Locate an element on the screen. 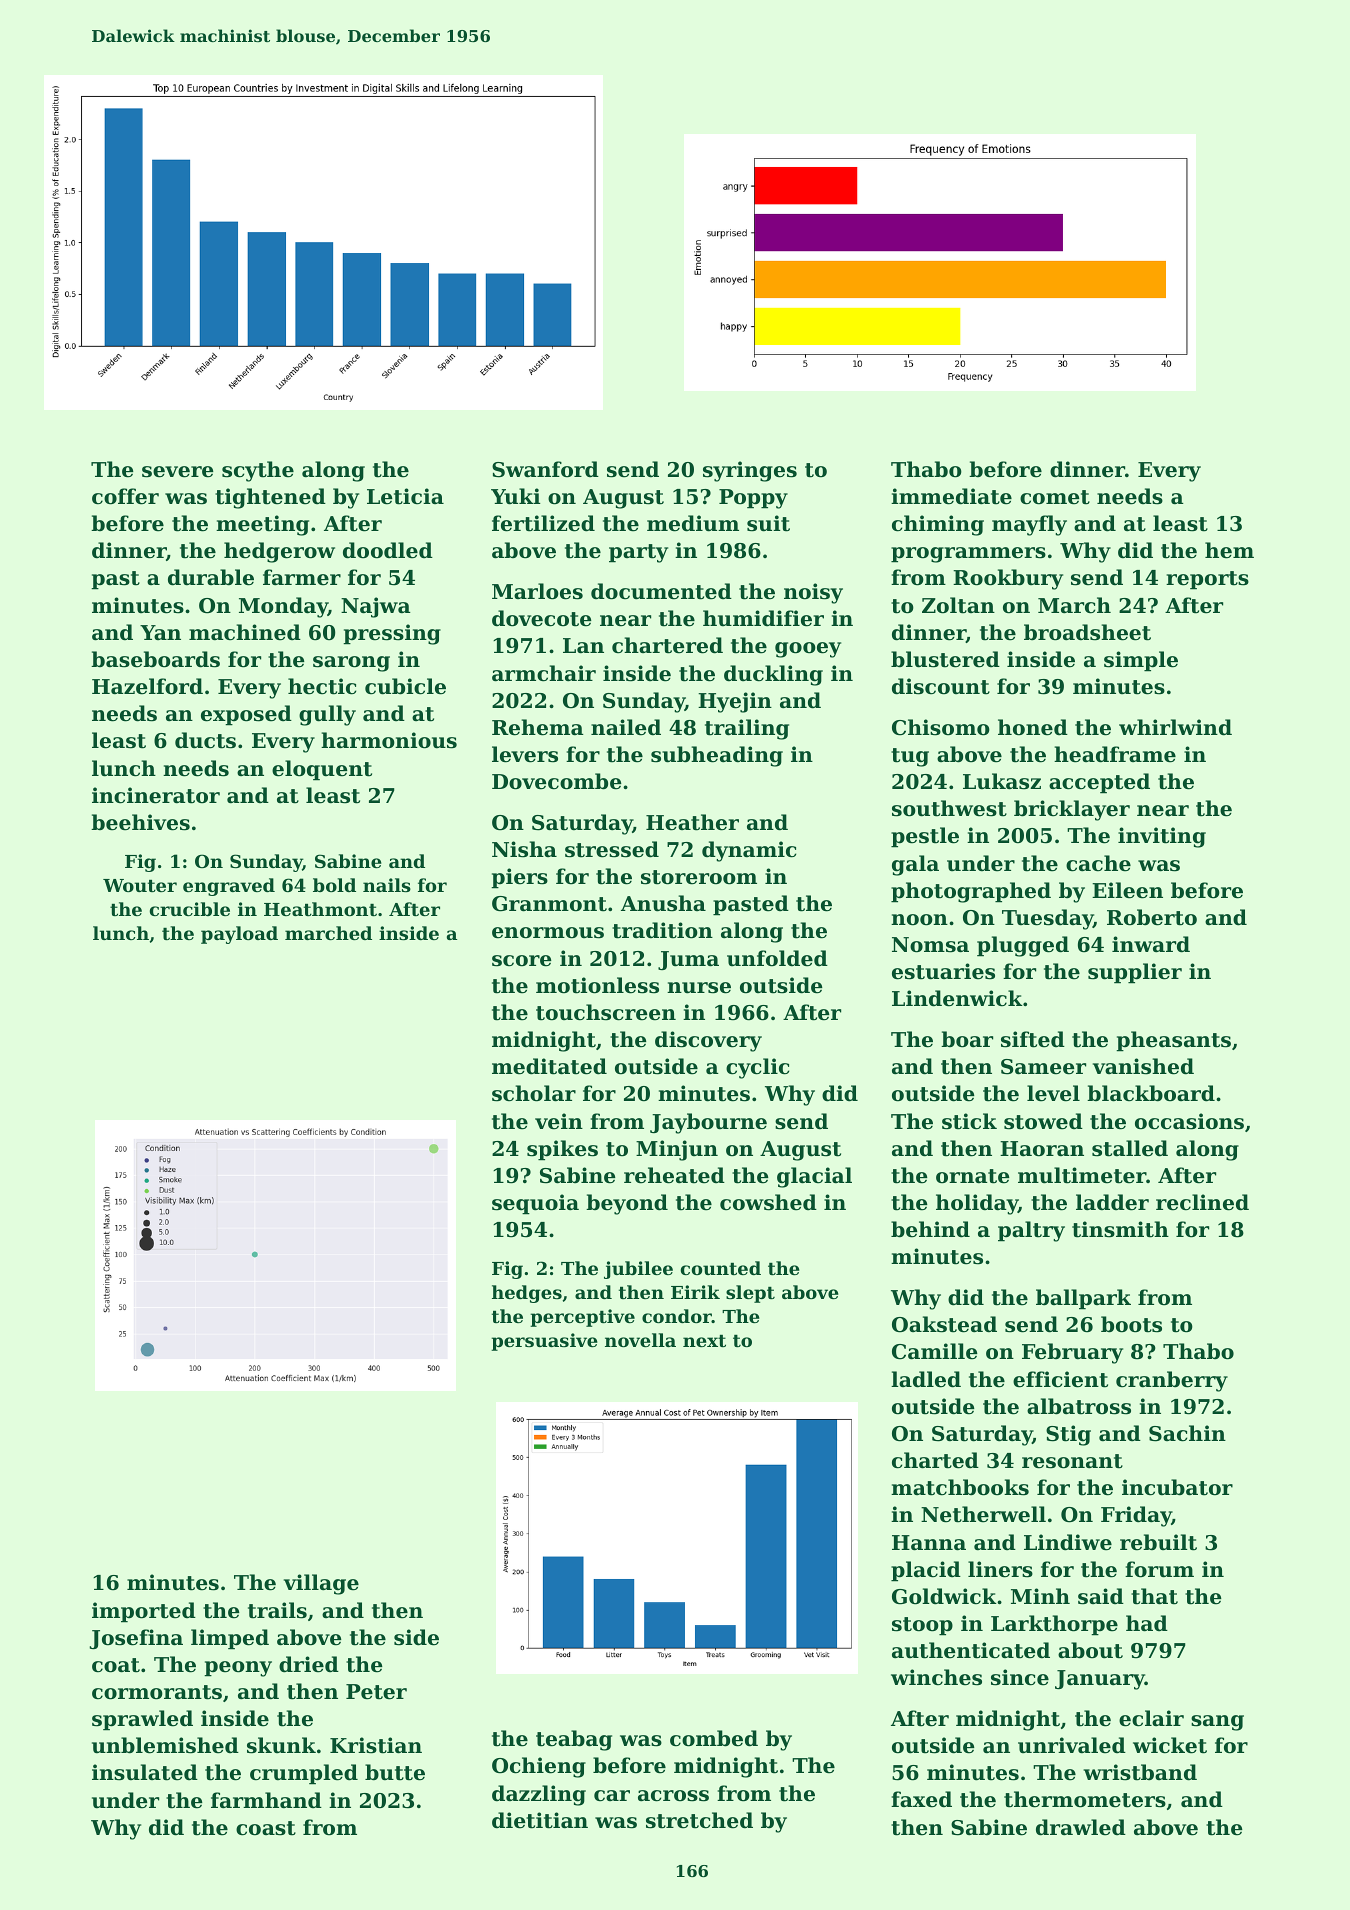 This screenshot has height=1910, width=1350. syringes is located at coordinates (750, 471).
